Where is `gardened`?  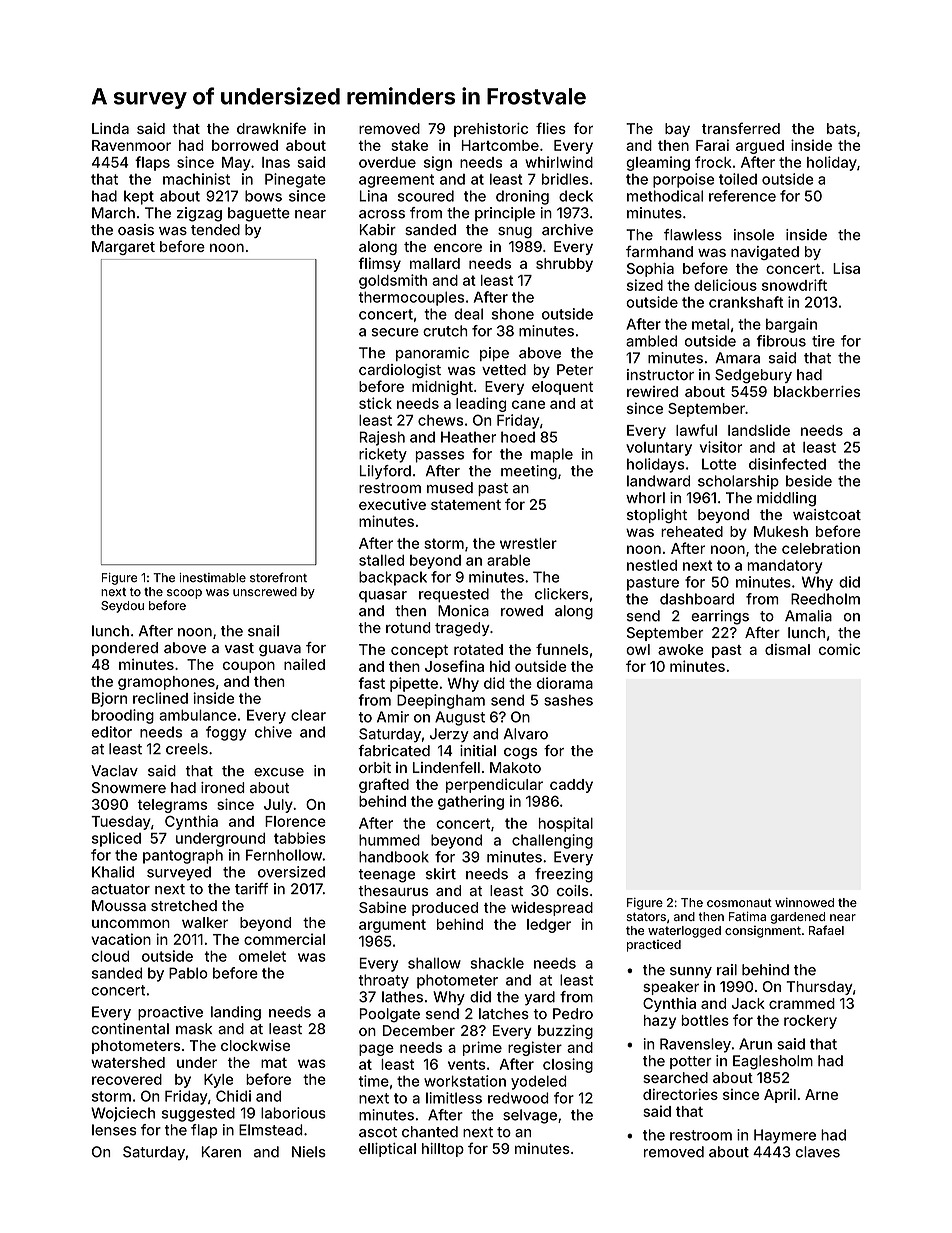 gardened is located at coordinates (797, 918).
